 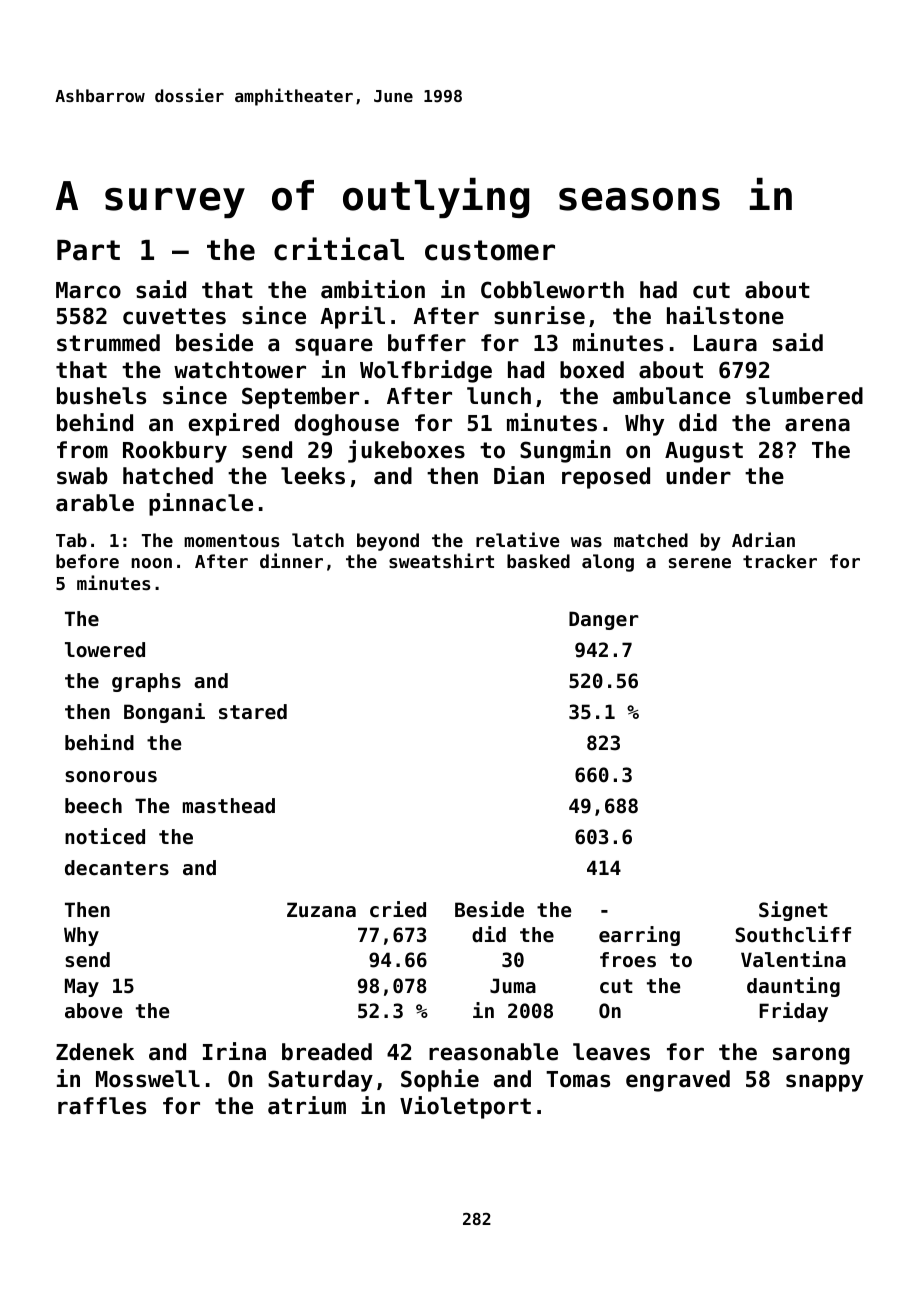 What do you see at coordinates (725, 315) in the image?
I see `hailstone` at bounding box center [725, 315].
